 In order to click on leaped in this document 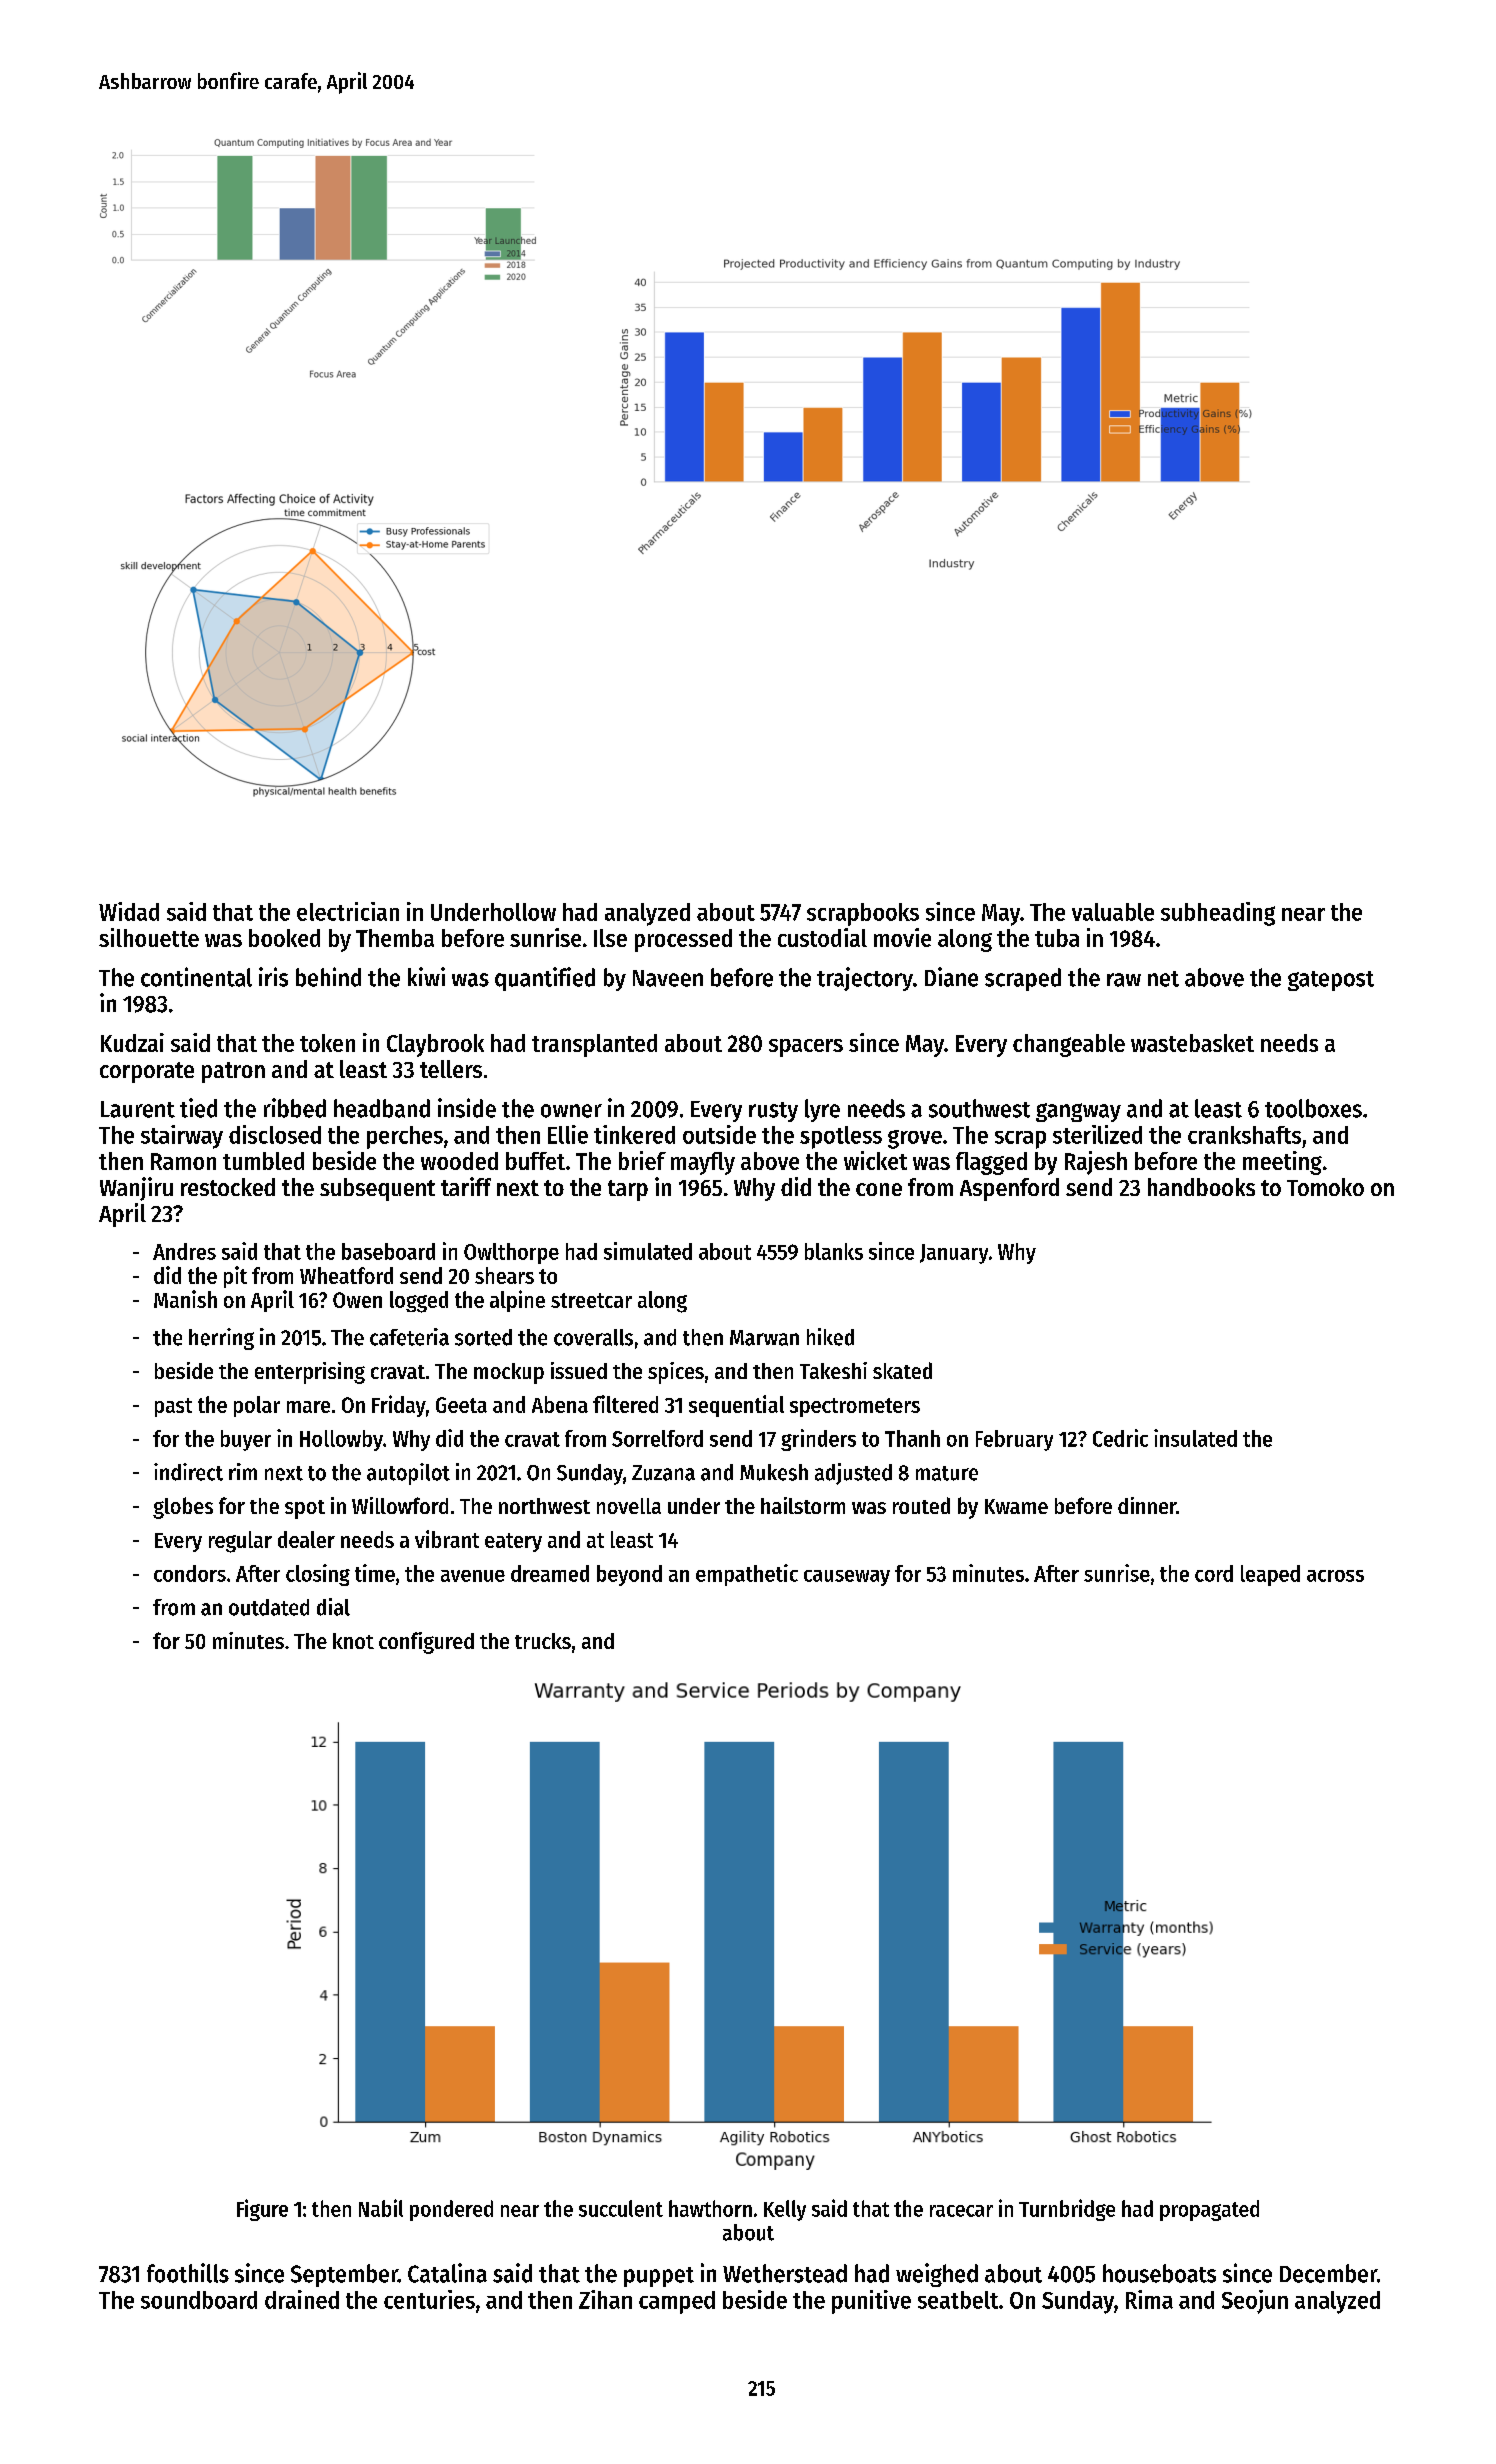, I will do `click(1270, 1575)`.
